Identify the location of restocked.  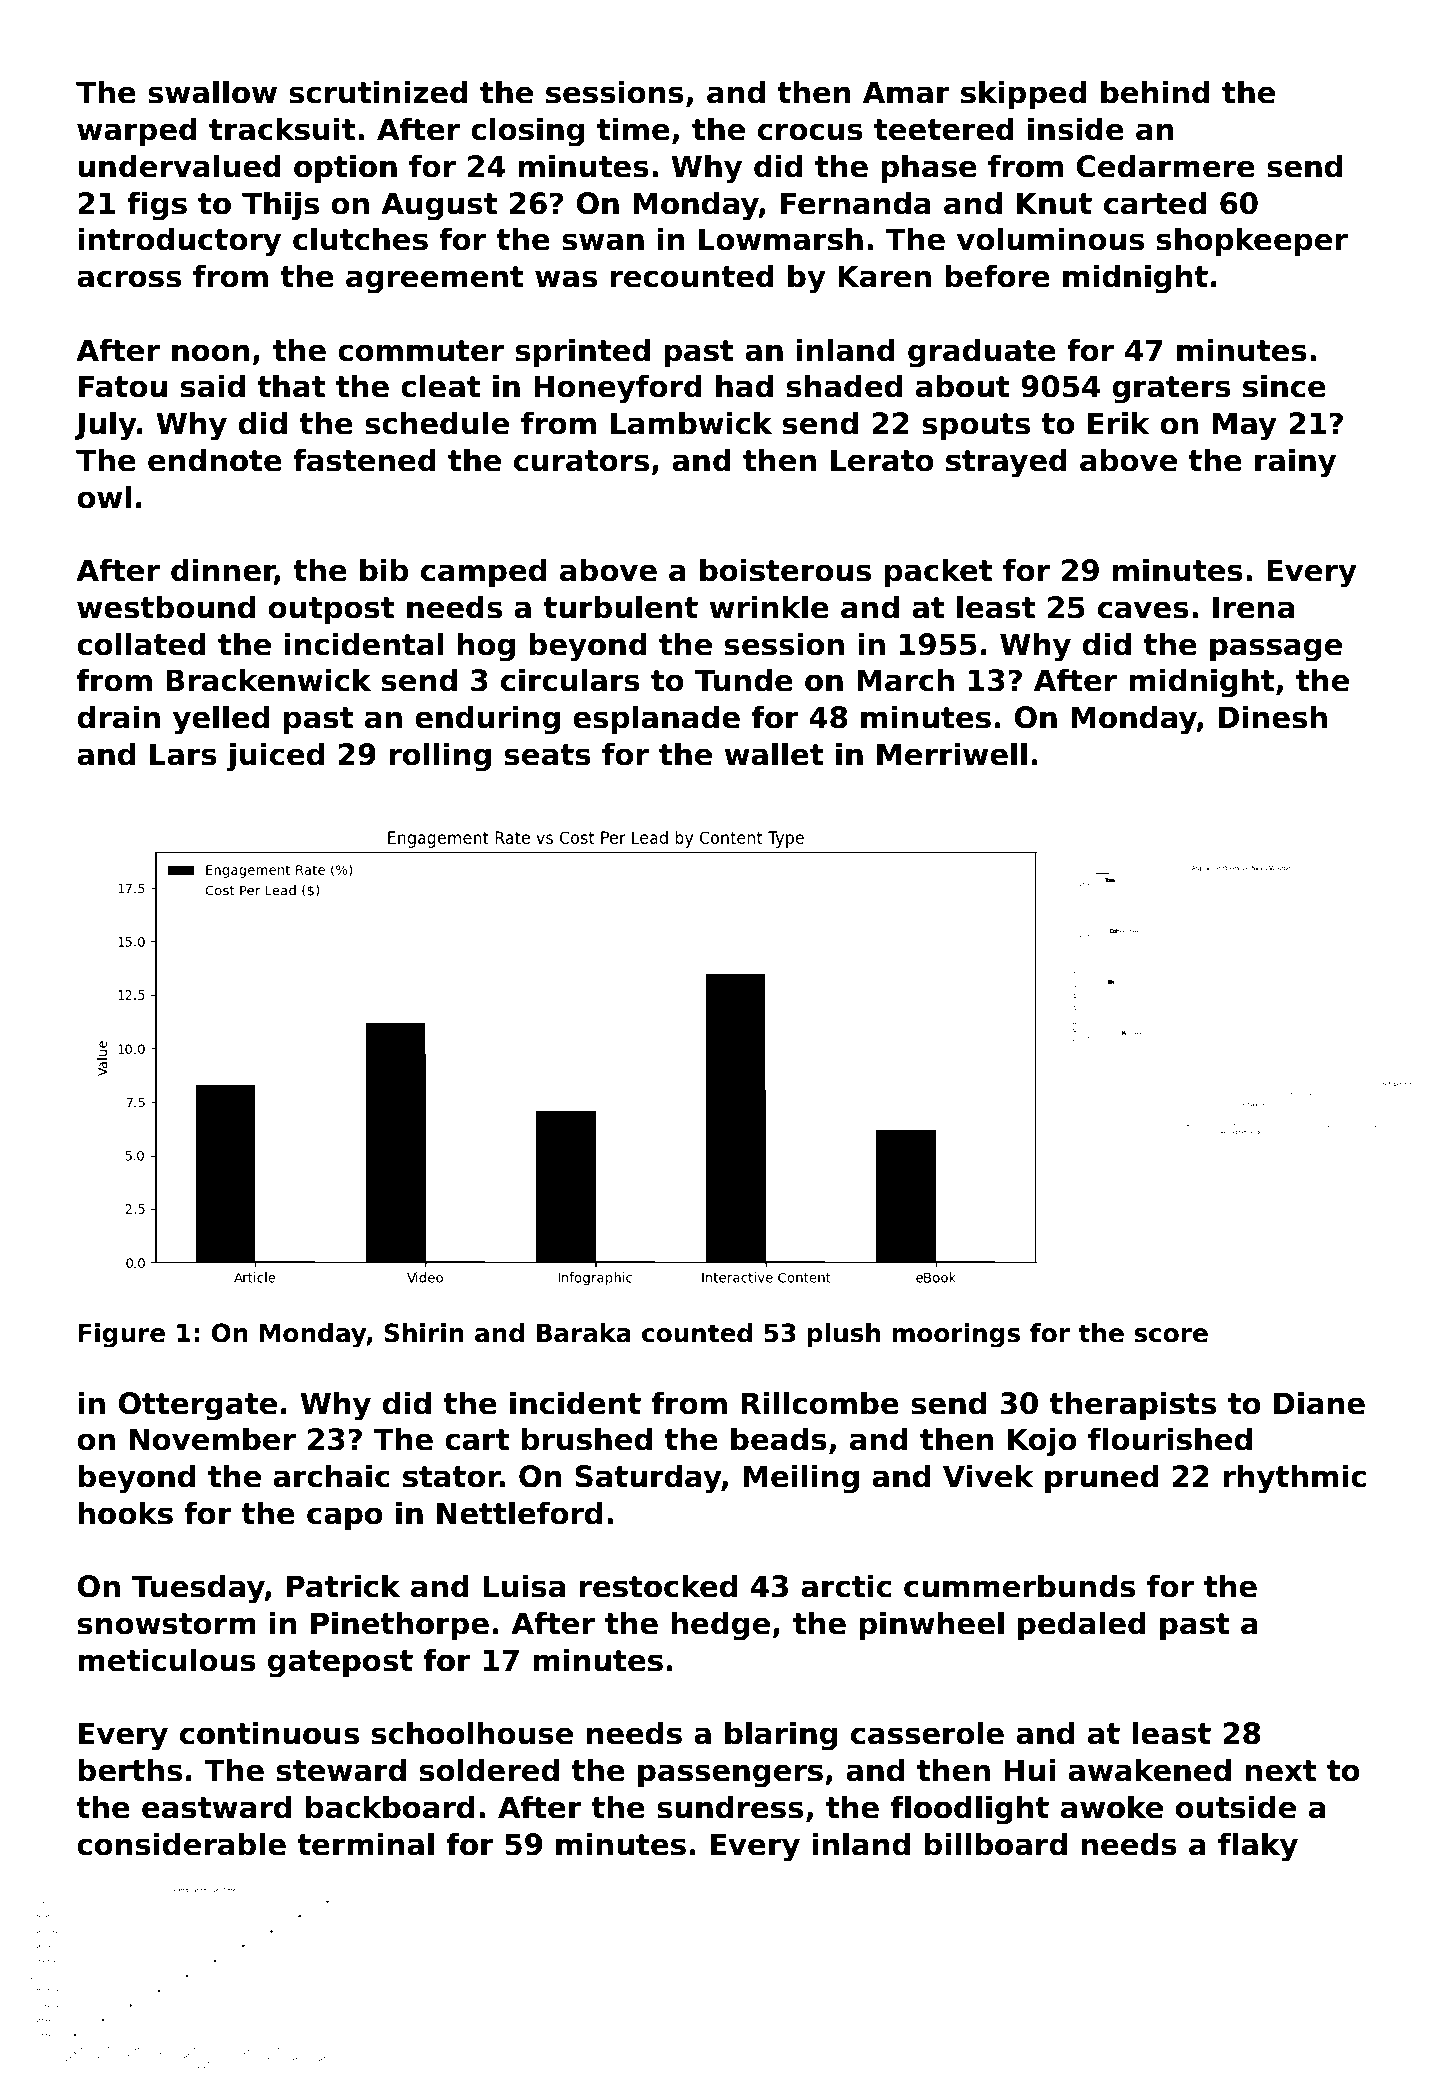
(658, 1586).
